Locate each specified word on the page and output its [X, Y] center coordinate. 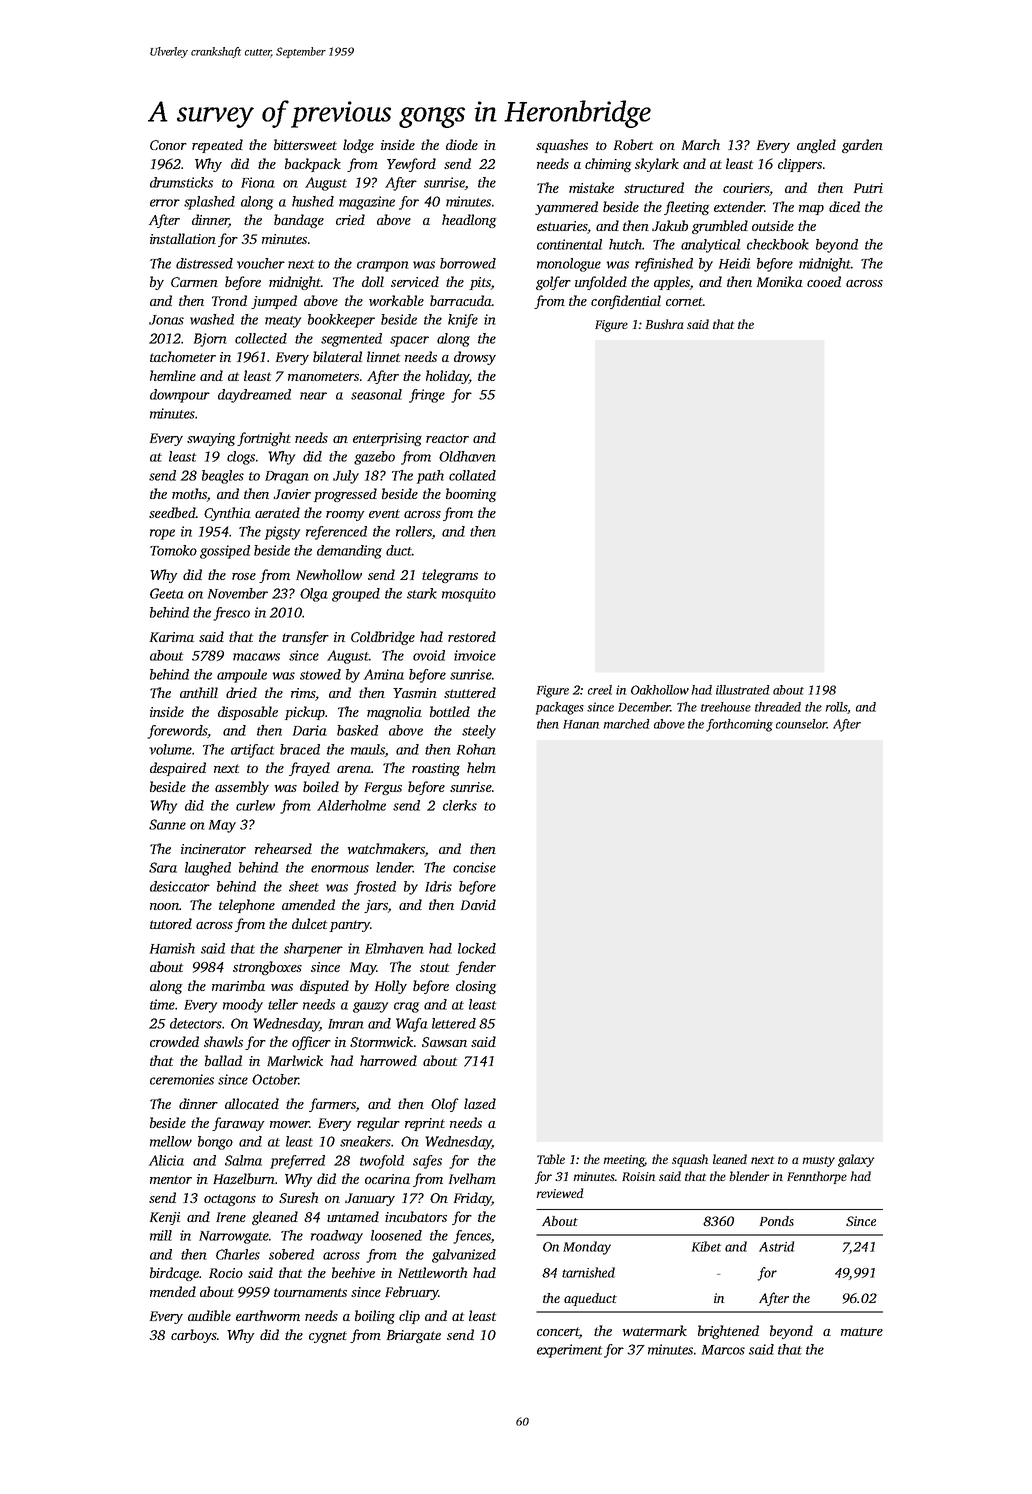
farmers [332, 1105]
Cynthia [227, 514]
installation [183, 238]
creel [600, 690]
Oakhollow [660, 690]
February [411, 1293]
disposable [248, 713]
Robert [633, 144]
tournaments [310, 1292]
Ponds [777, 1221]
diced [844, 206]
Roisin [638, 1176]
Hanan [581, 724]
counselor [801, 724]
